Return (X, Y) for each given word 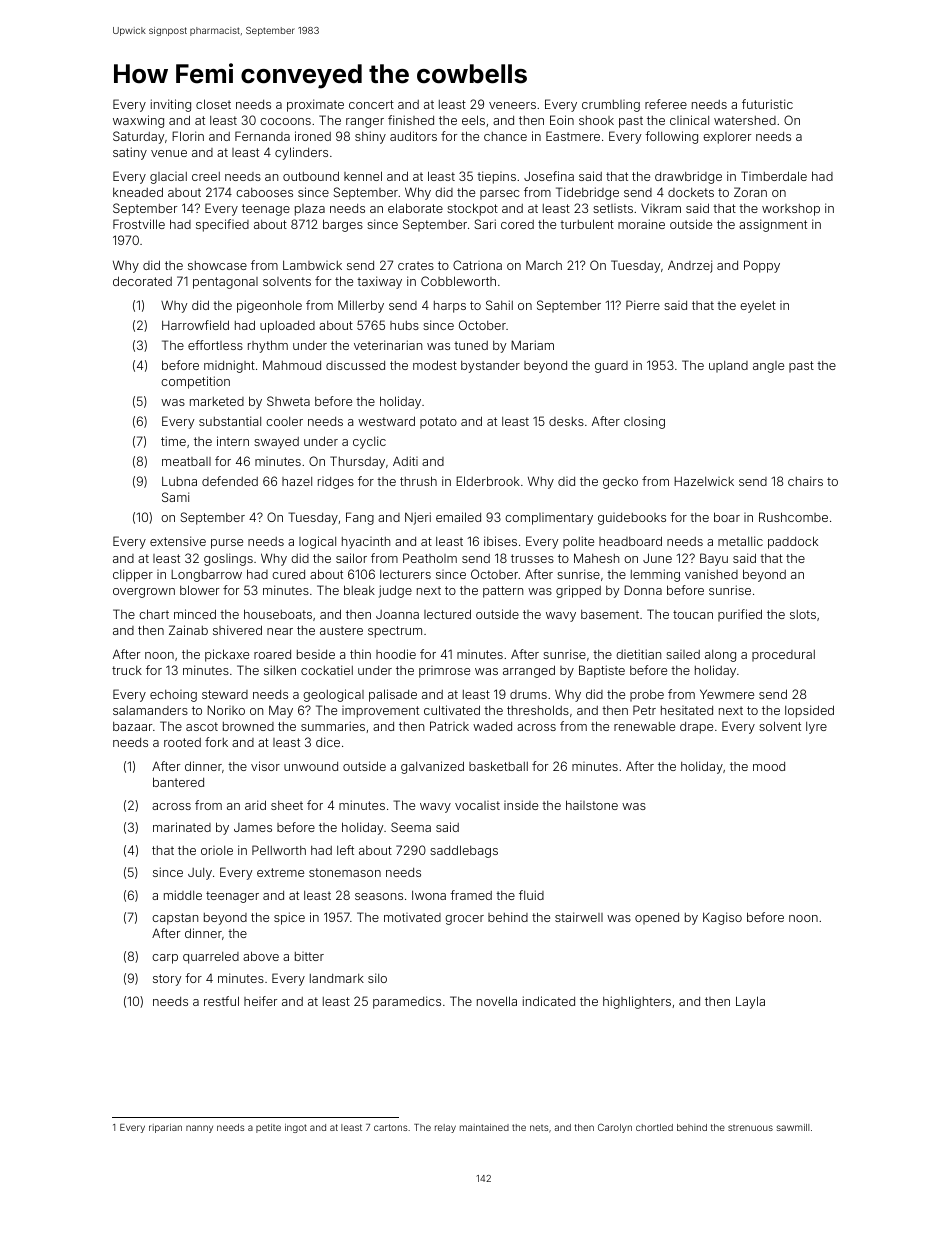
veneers (512, 105)
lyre (816, 728)
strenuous (750, 1127)
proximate (315, 105)
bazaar (132, 726)
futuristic (767, 104)
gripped (578, 591)
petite (268, 1128)
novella (497, 1001)
